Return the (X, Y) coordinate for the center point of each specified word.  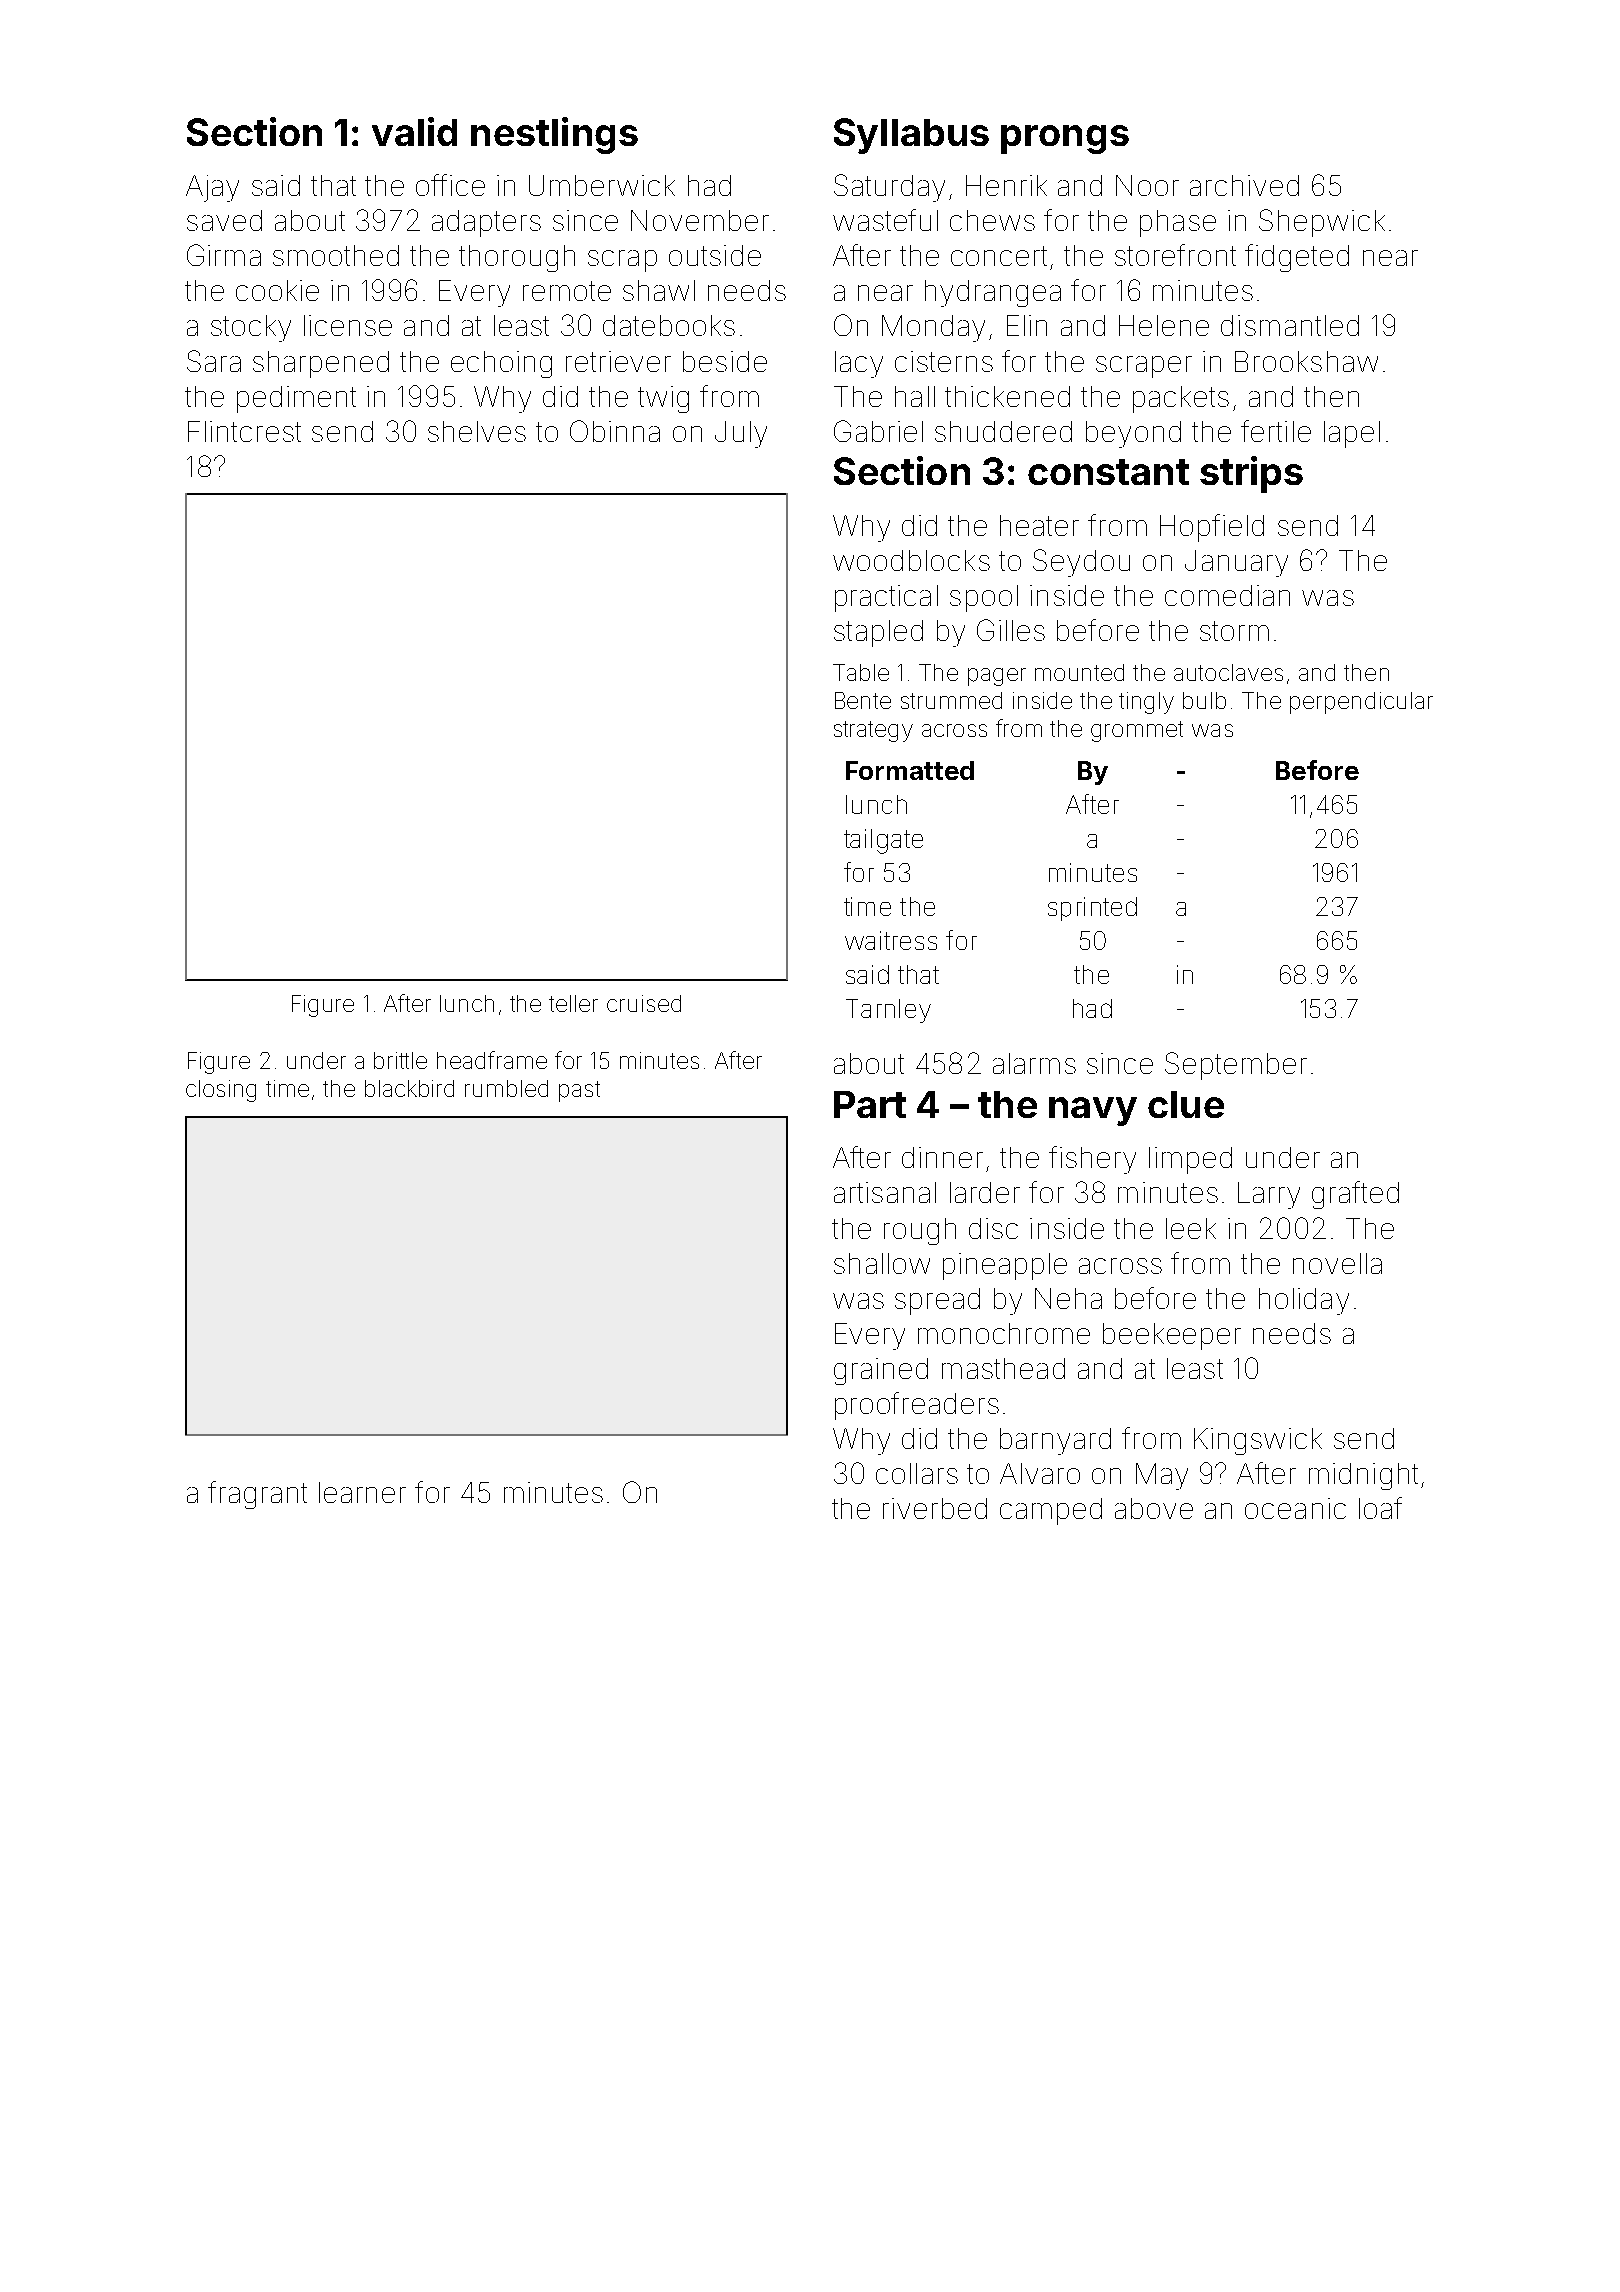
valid (414, 131)
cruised (644, 1003)
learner (362, 1492)
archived (1244, 185)
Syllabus (911, 136)
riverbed (935, 1508)
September (1236, 1066)
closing (221, 1091)
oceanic (1295, 1508)
